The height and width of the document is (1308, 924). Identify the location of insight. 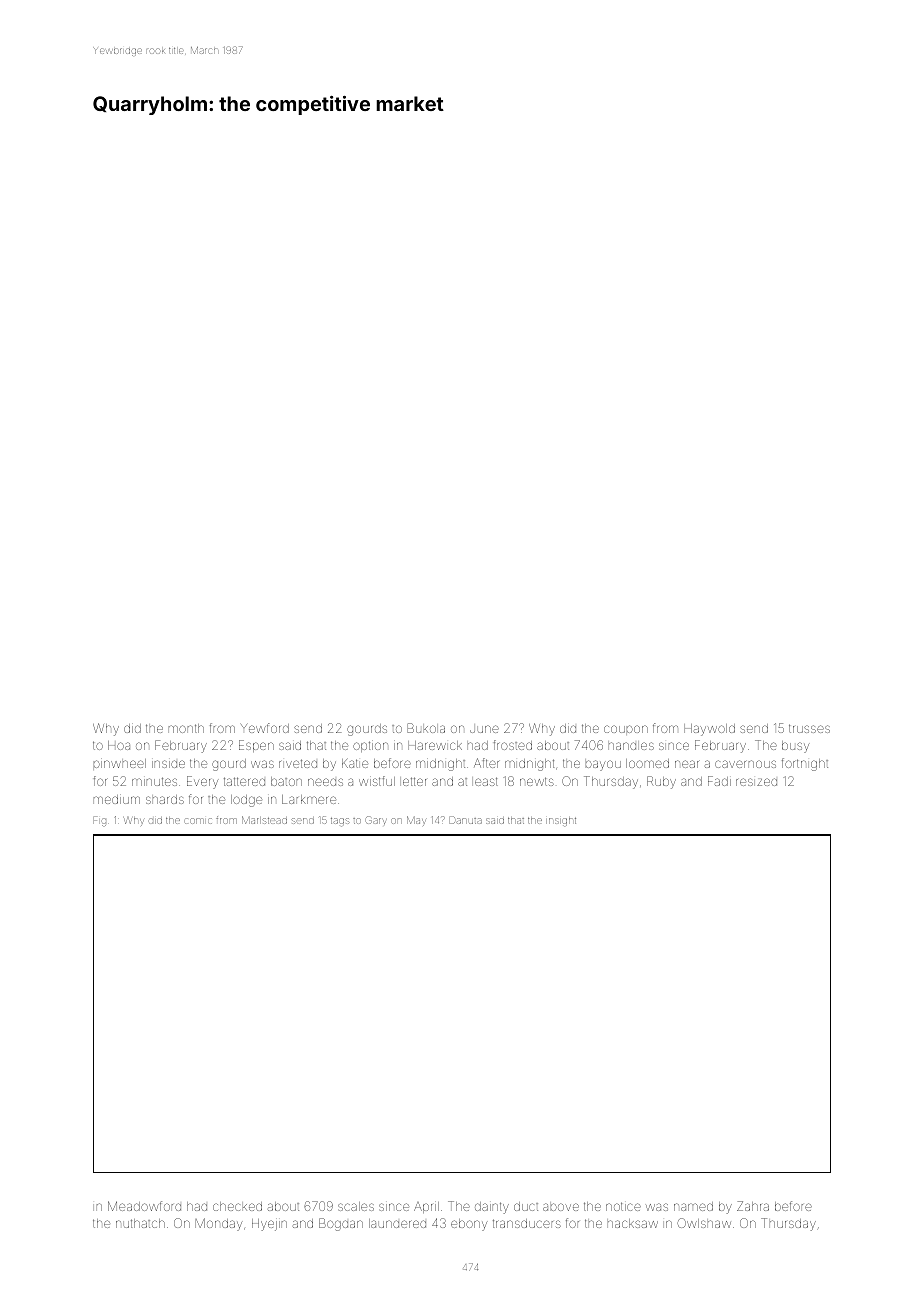
(561, 821).
